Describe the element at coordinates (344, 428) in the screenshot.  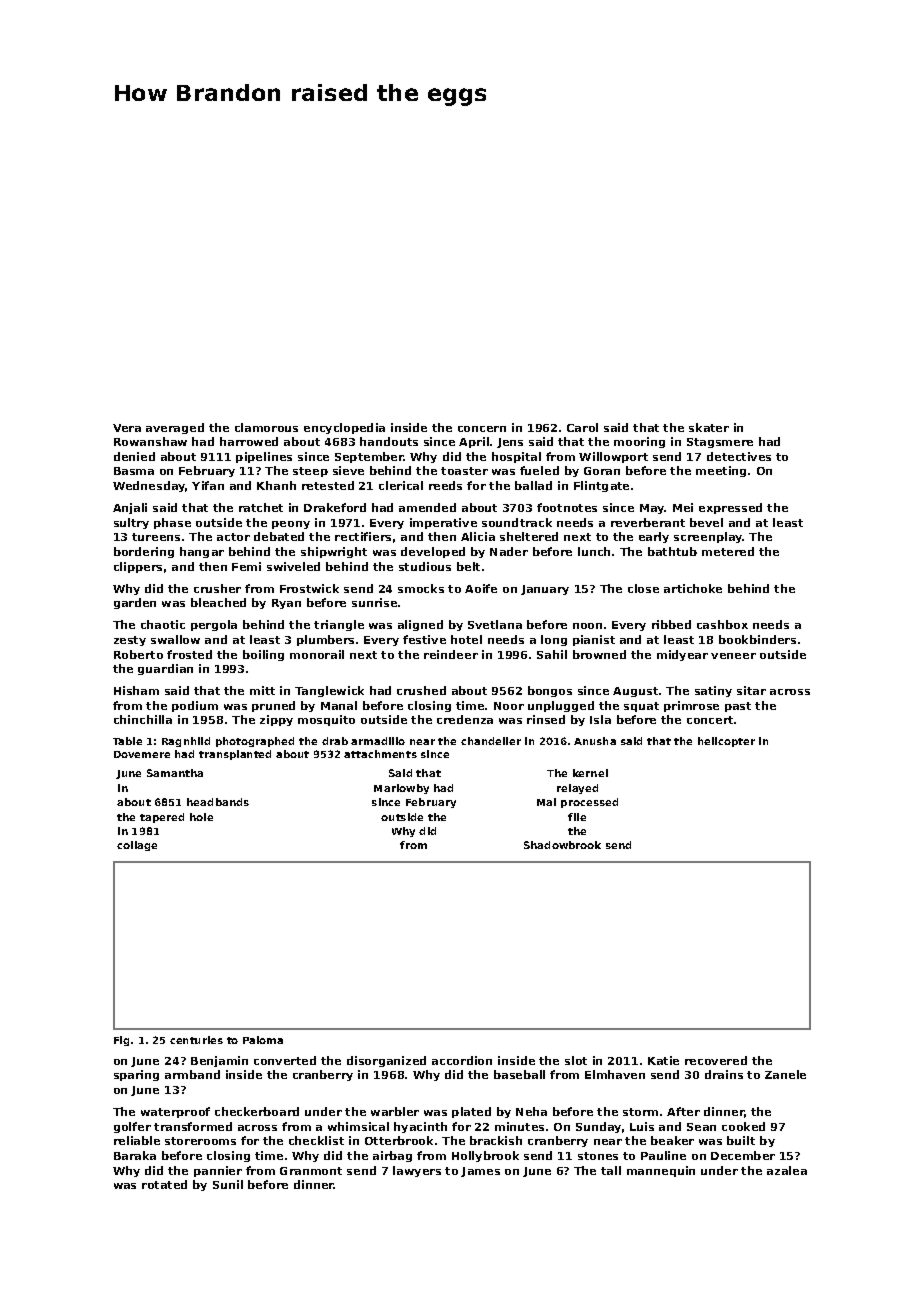
I see `encyclopedia` at that location.
